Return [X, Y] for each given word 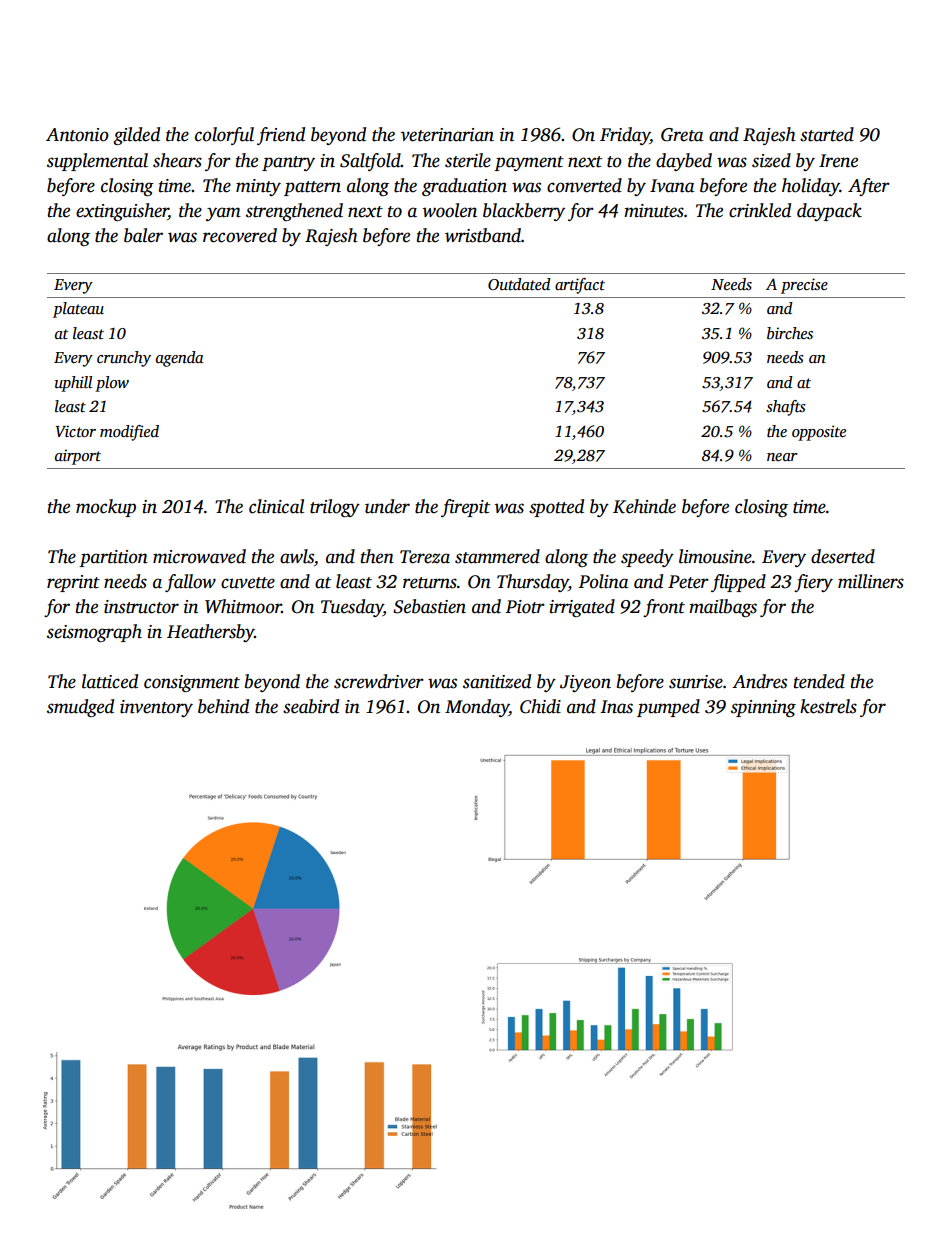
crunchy [124, 359]
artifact [580, 286]
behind [223, 706]
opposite [819, 433]
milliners [871, 581]
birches [790, 333]
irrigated [582, 608]
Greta [682, 135]
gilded [136, 136]
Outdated [519, 284]
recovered [240, 235]
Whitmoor [243, 606]
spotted [556, 508]
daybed [684, 162]
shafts [785, 408]
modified [129, 433]
